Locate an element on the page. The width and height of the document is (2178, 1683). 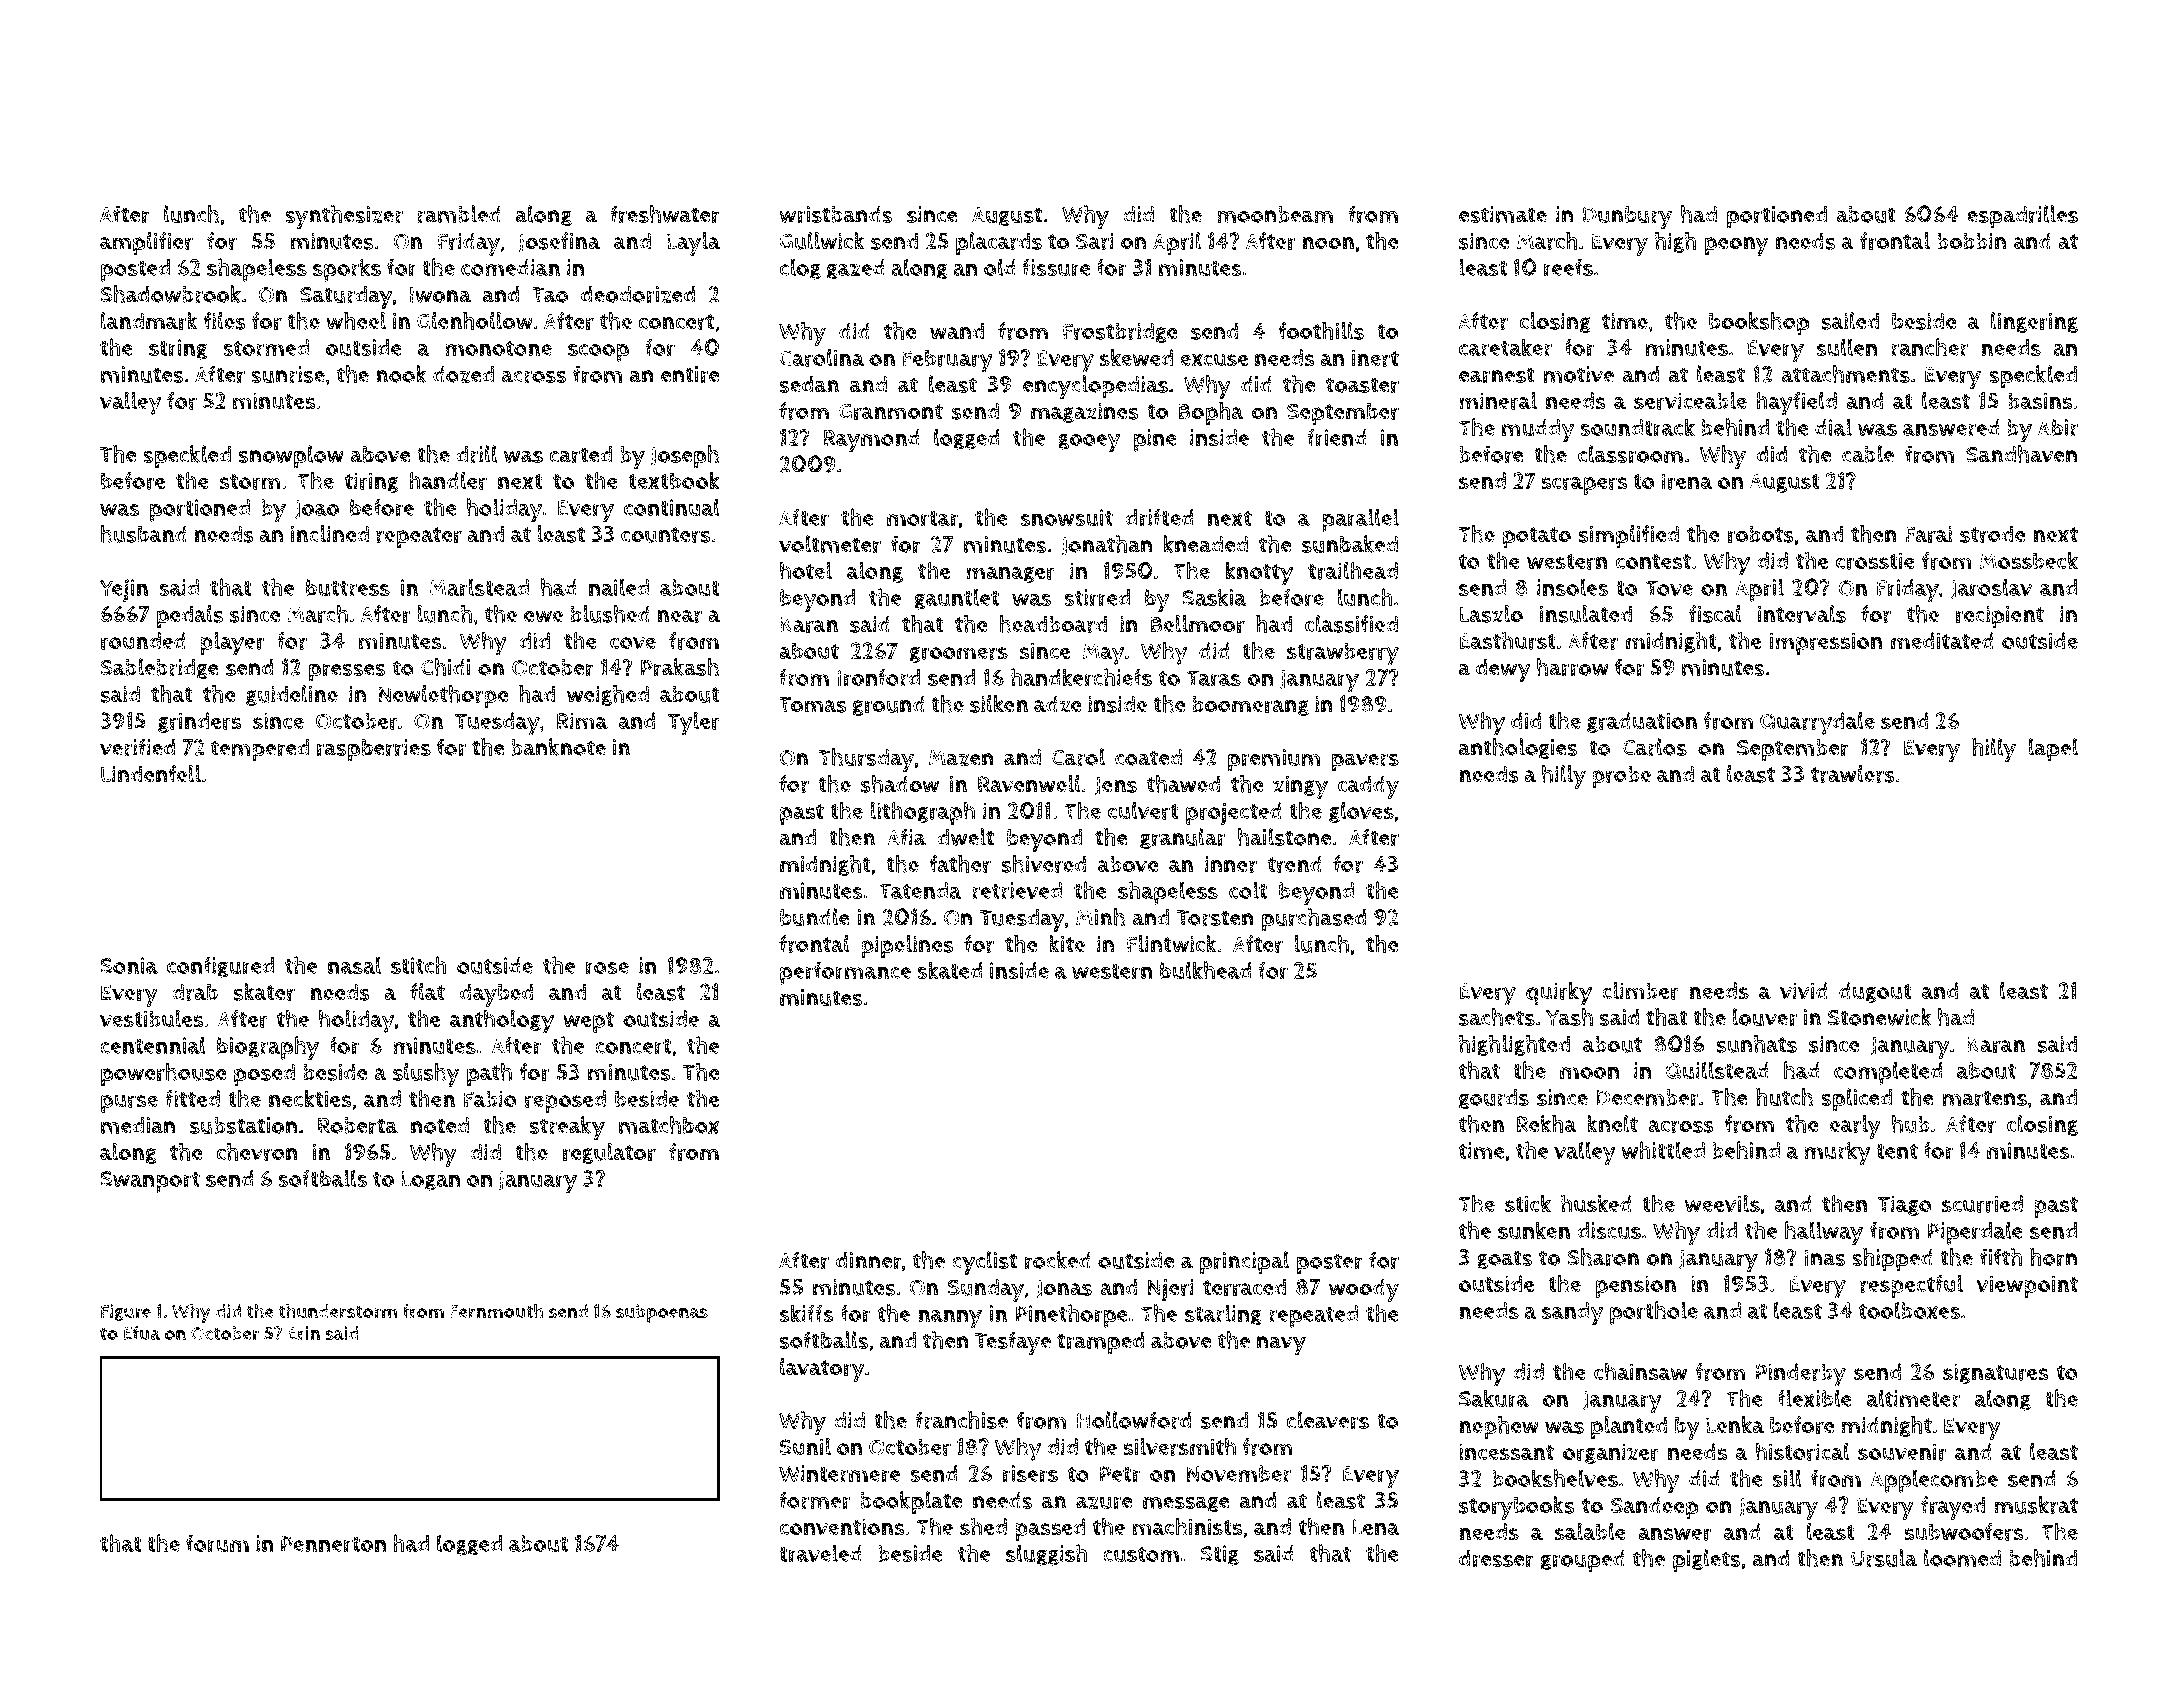
shivered is located at coordinates (1044, 864).
